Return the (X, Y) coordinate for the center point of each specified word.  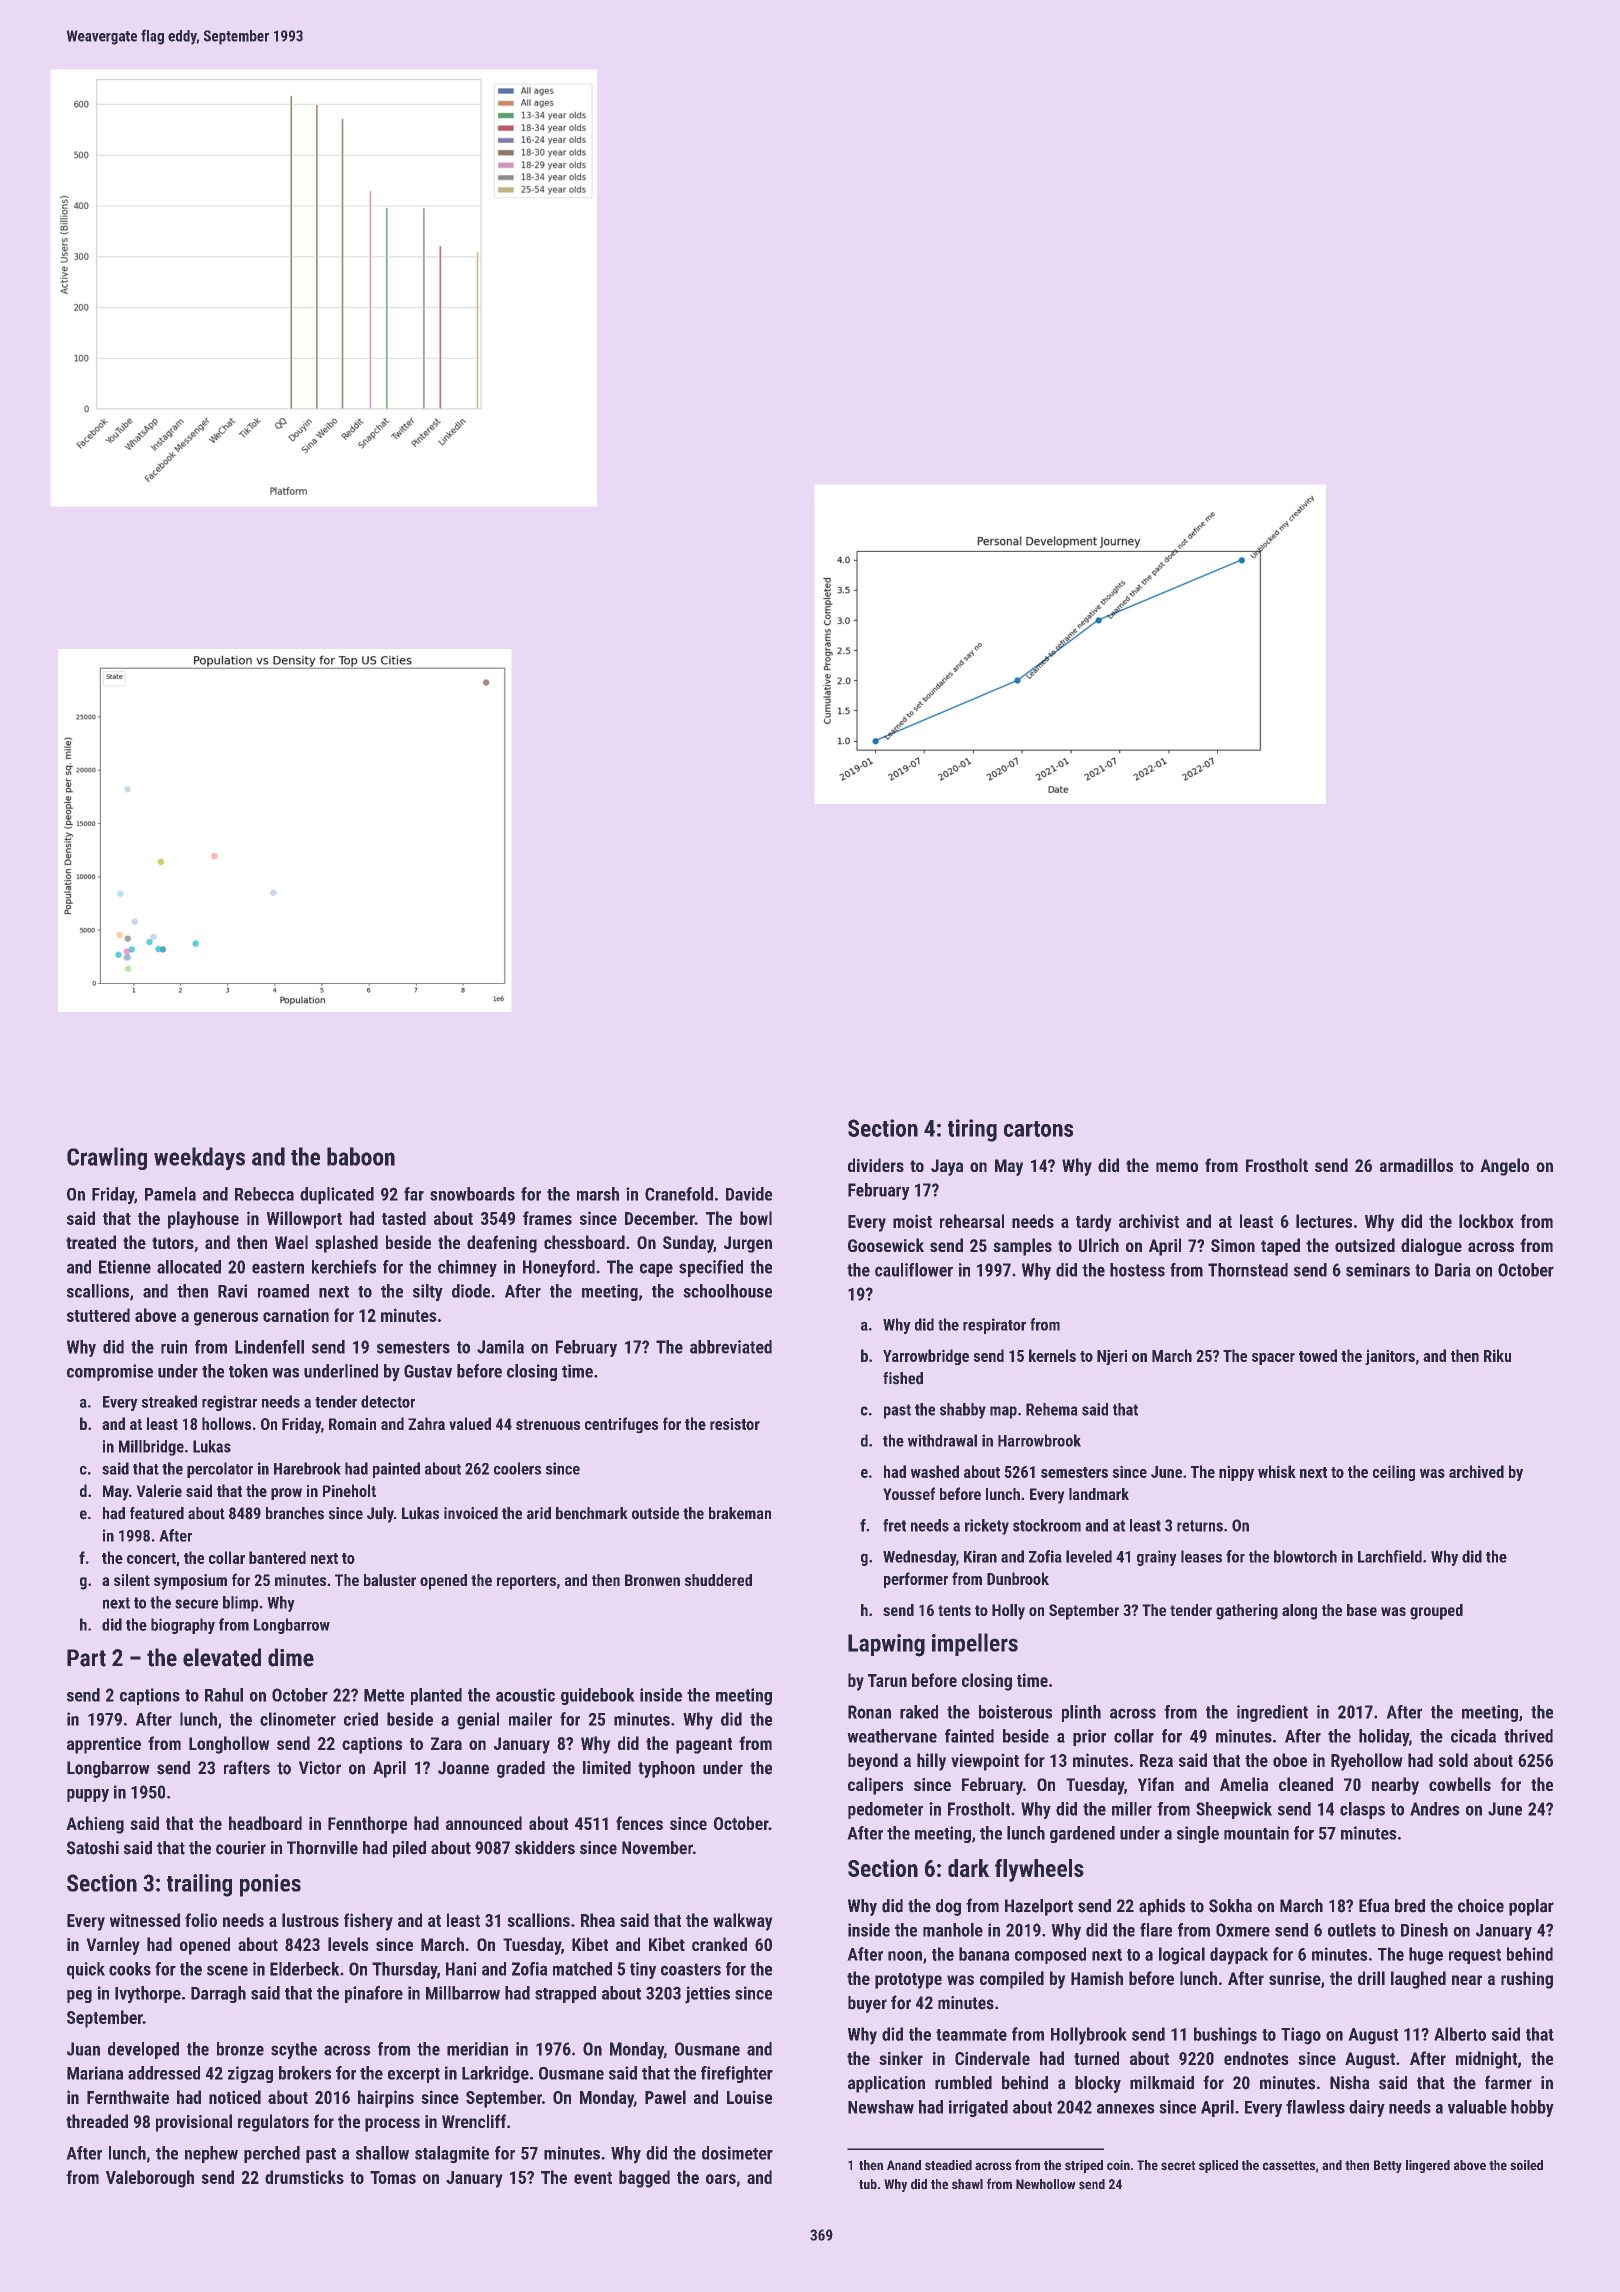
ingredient (1272, 1713)
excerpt (414, 2075)
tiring (972, 1130)
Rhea (598, 1920)
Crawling (107, 1158)
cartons (1038, 1129)
